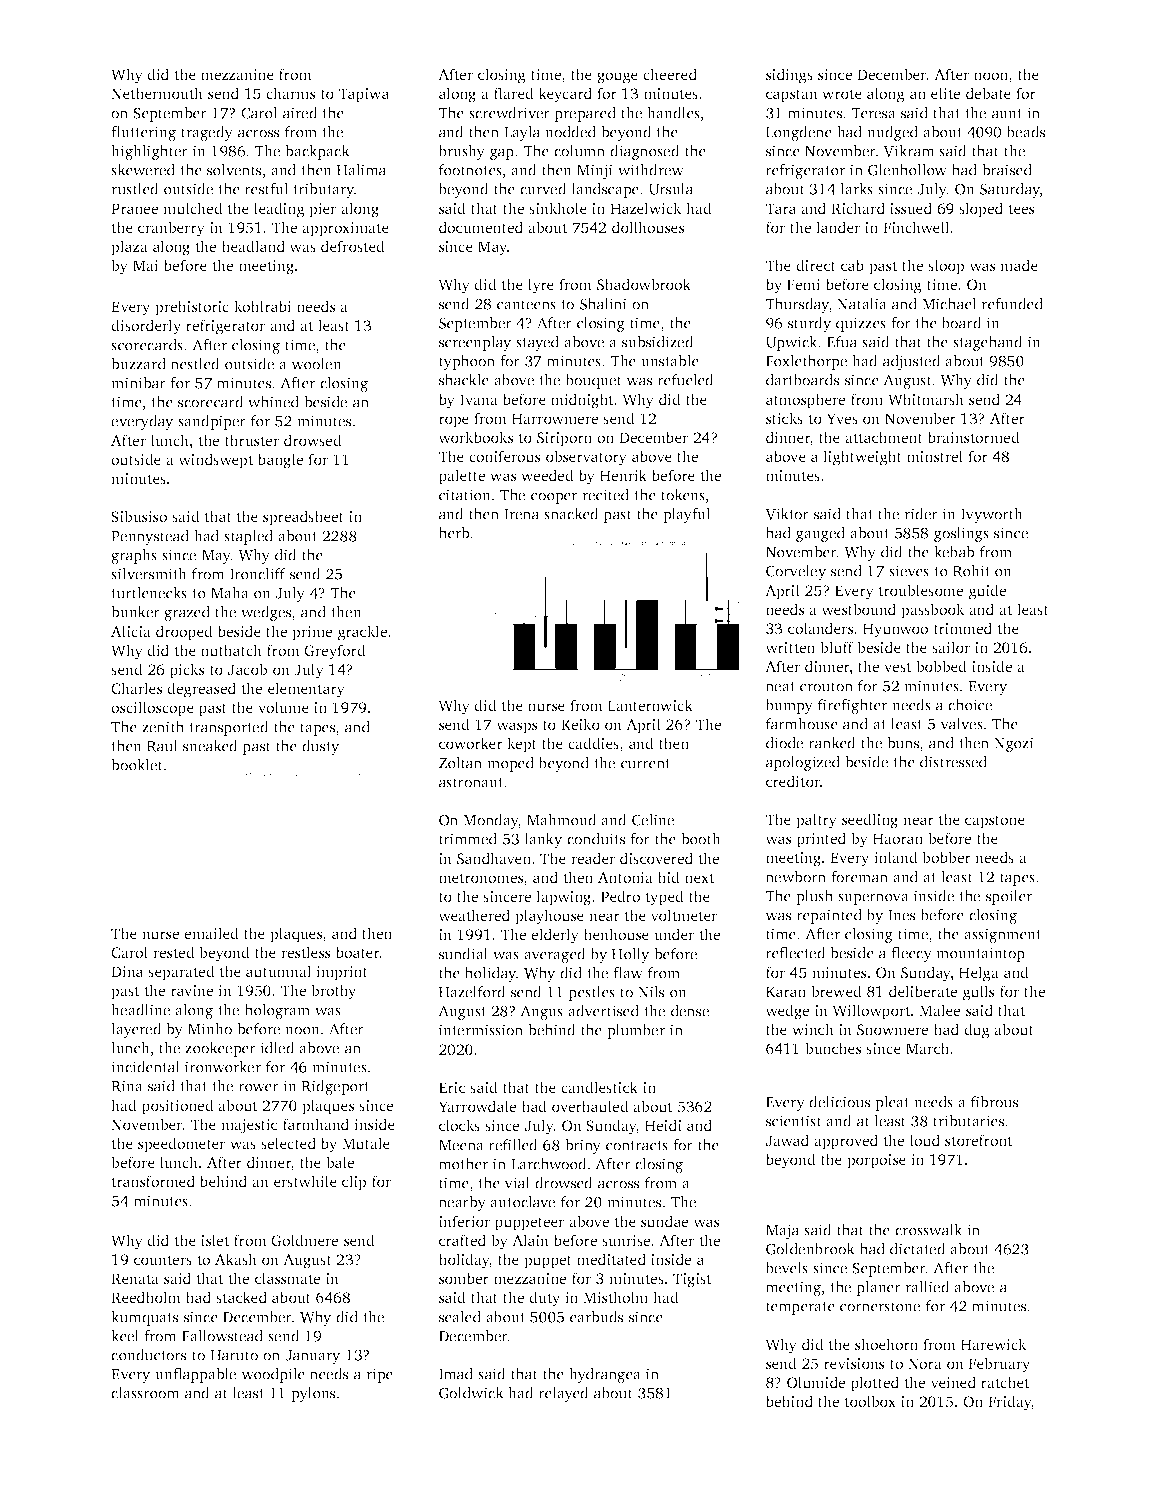  Describe the element at coordinates (521, 514) in the screenshot. I see `Irena` at that location.
